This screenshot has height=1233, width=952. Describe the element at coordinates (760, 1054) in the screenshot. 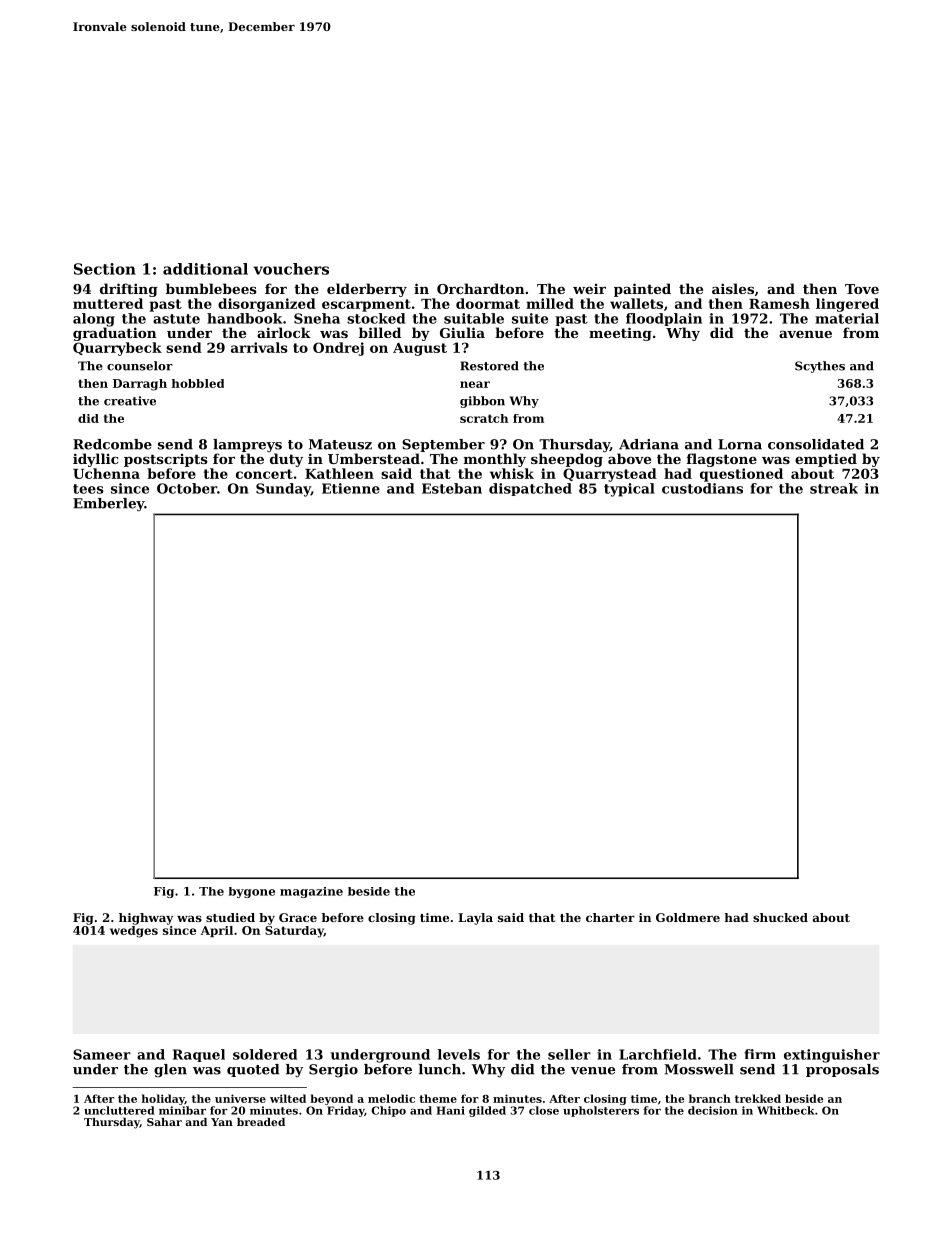

I see `firm` at that location.
